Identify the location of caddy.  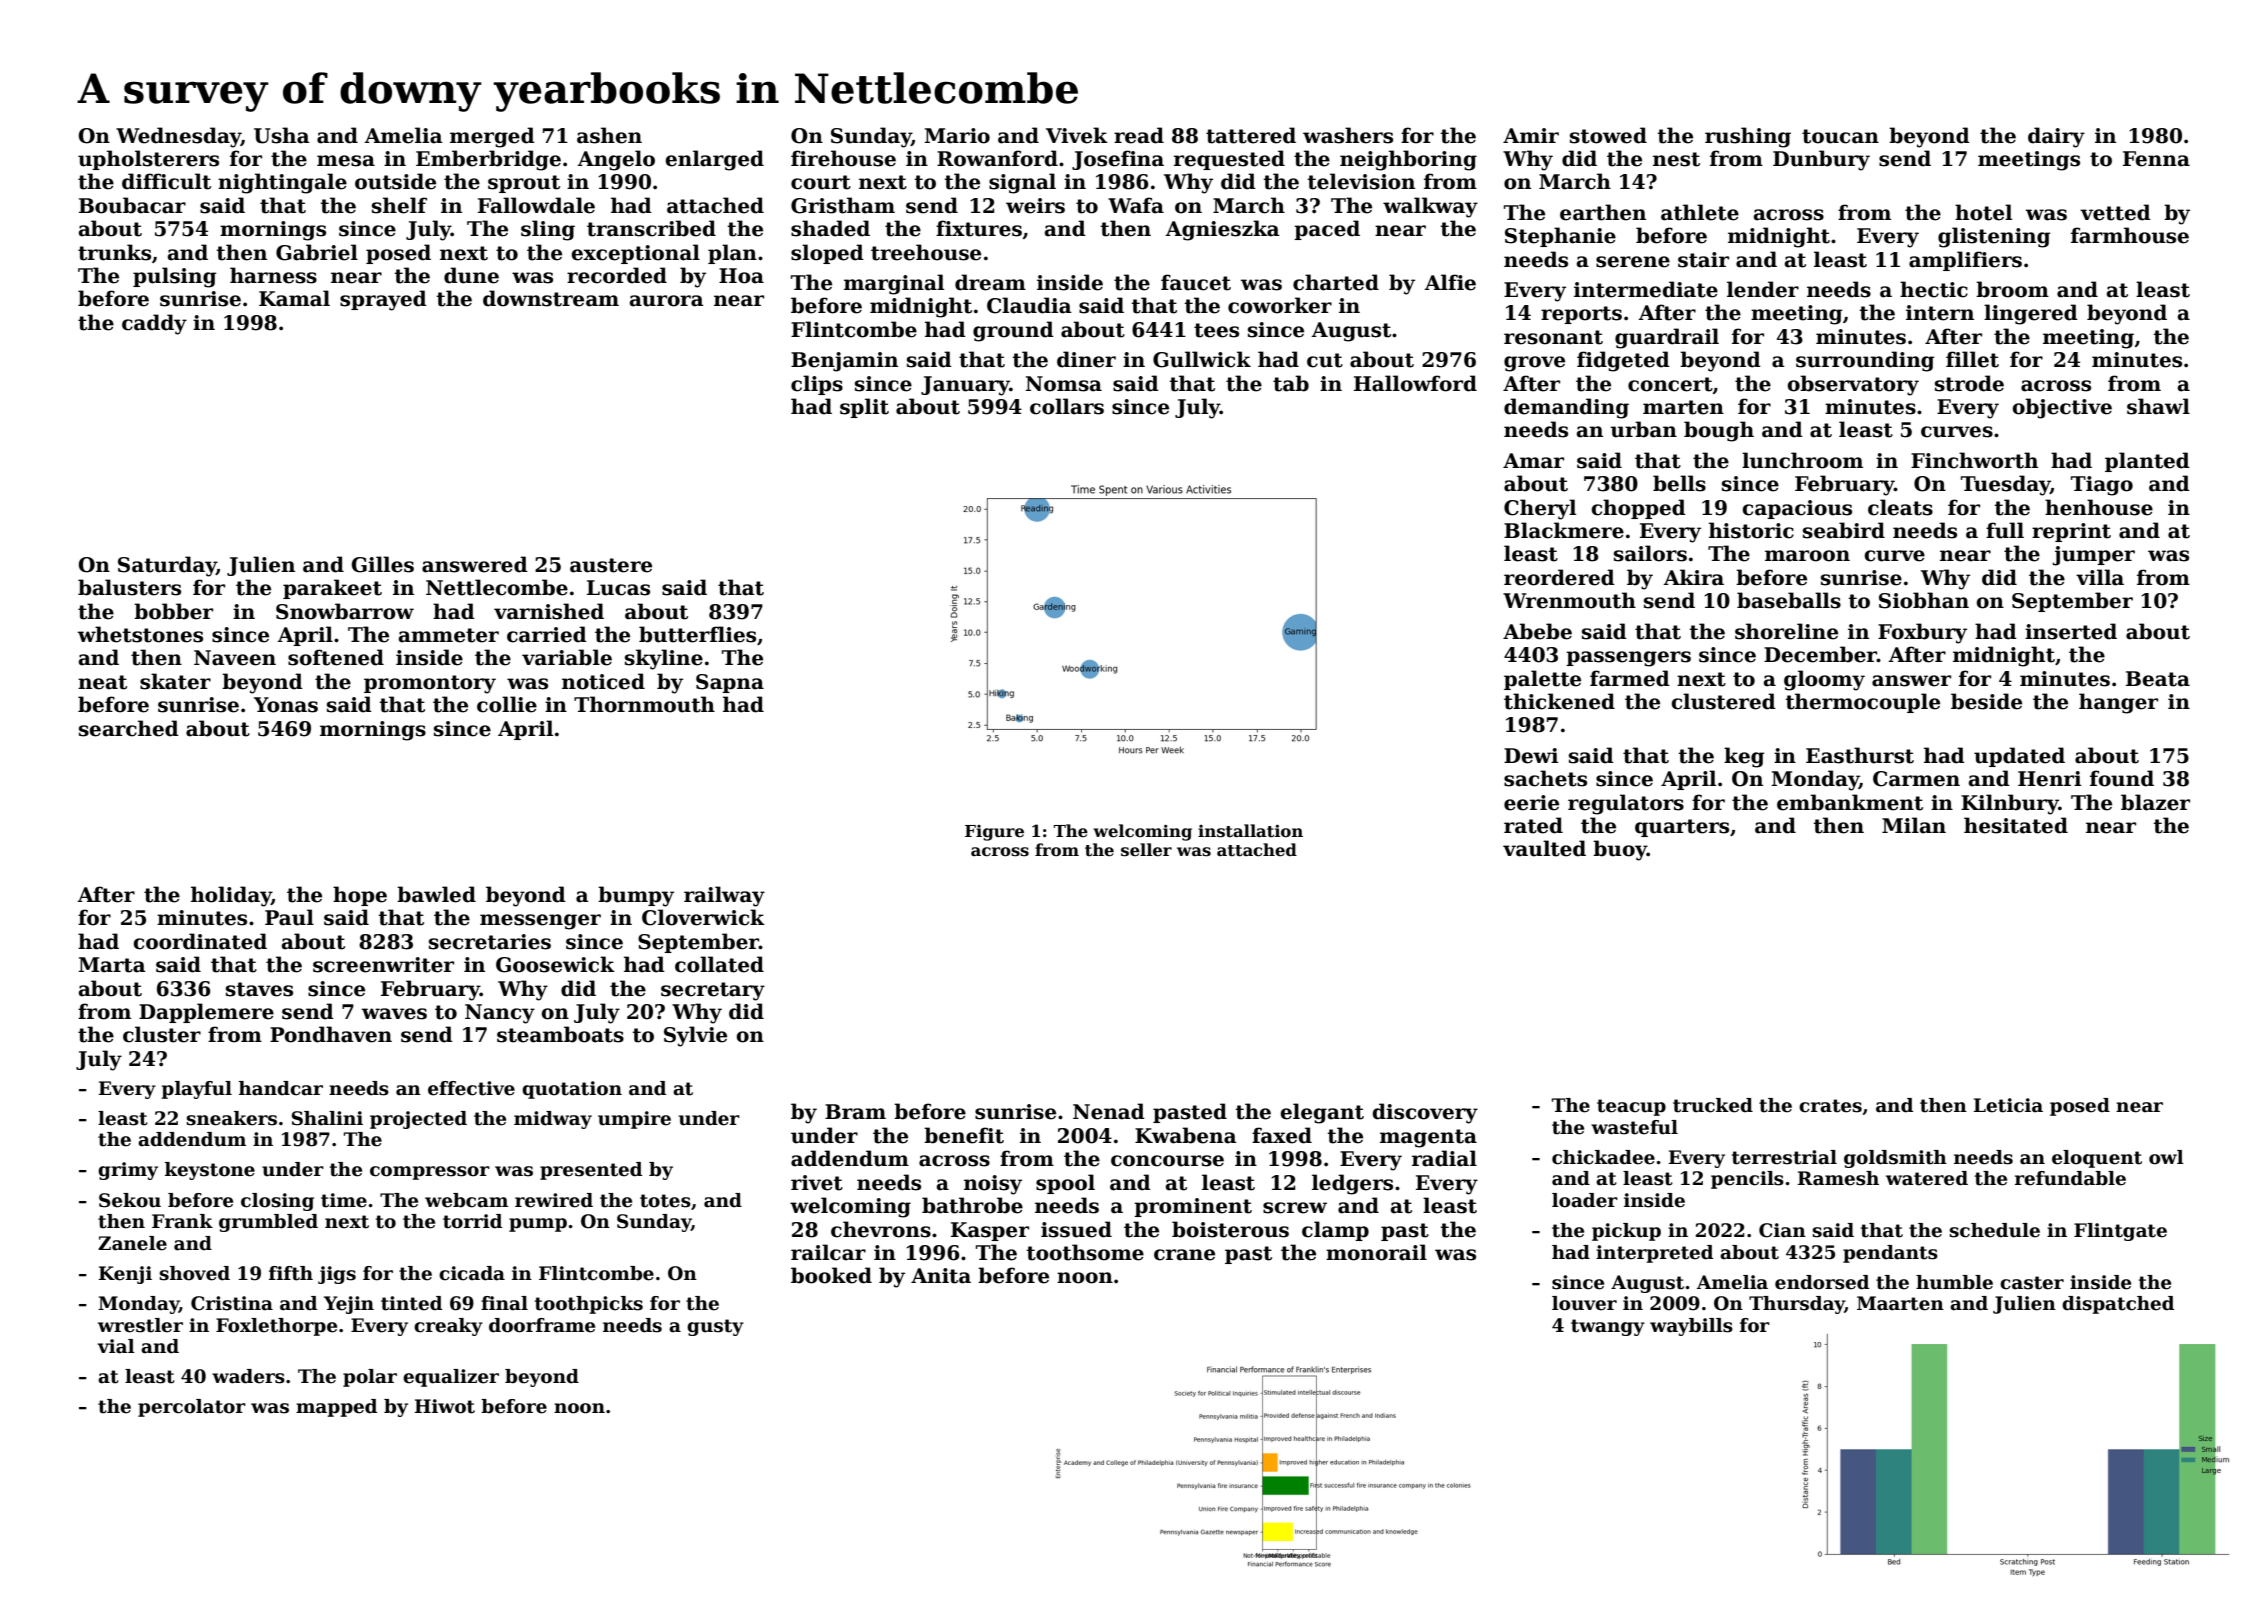
(154, 324).
